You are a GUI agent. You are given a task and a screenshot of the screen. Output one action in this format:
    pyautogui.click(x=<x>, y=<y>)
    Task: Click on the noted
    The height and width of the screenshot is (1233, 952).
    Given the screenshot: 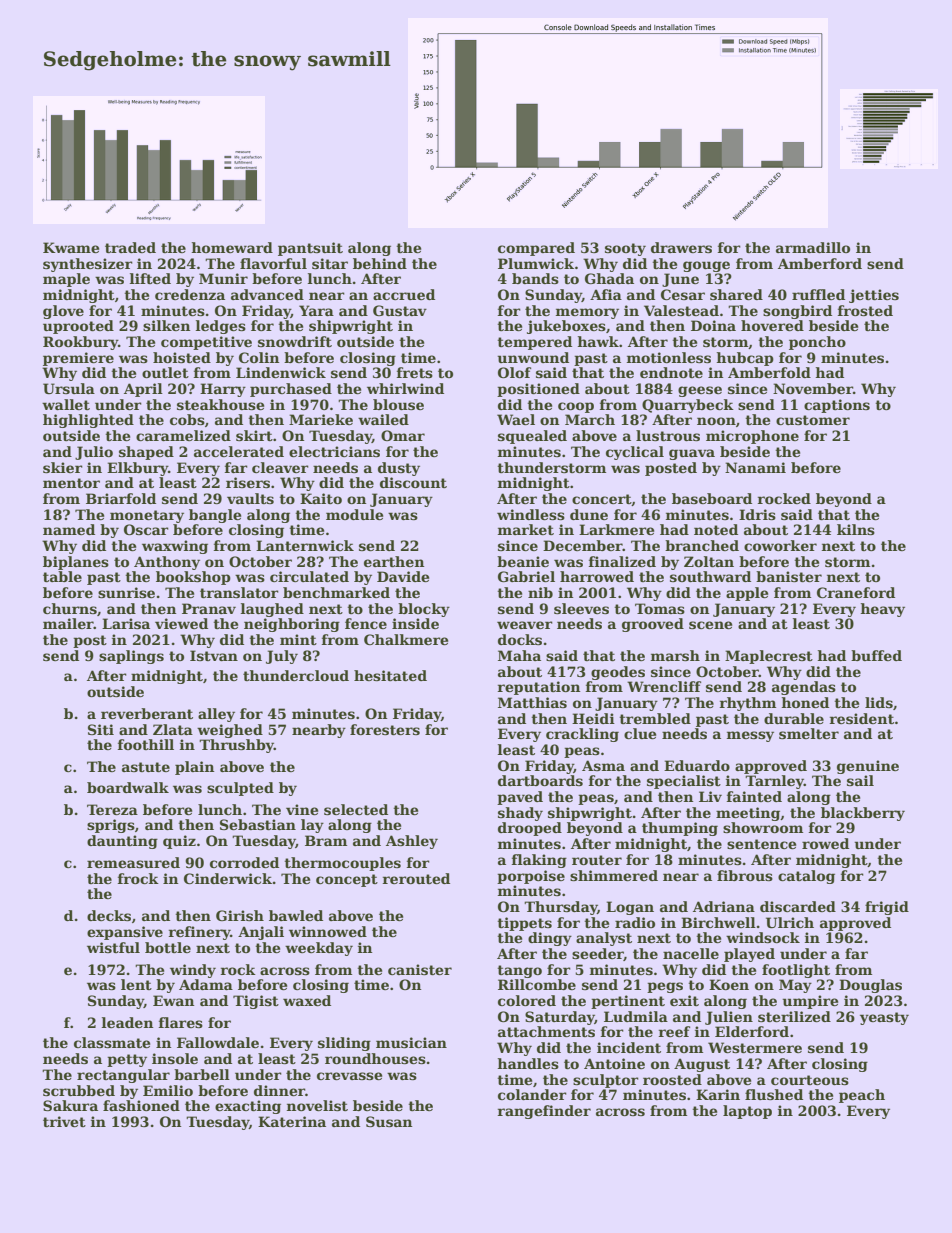 What is the action you would take?
    pyautogui.click(x=716, y=529)
